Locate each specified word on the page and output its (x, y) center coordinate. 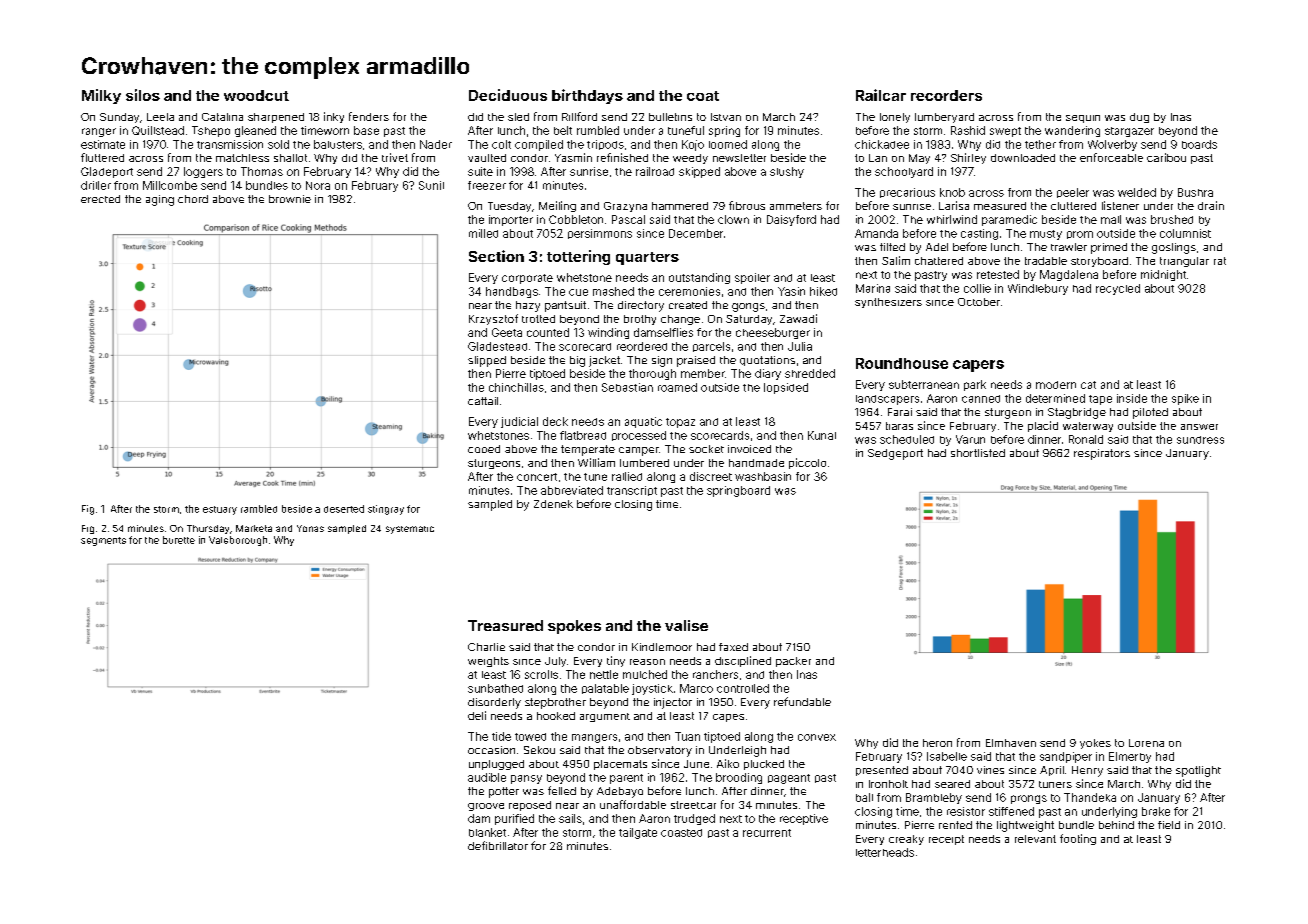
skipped (699, 172)
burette (179, 540)
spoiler (752, 278)
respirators (1102, 454)
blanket (487, 832)
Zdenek (553, 504)
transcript (632, 491)
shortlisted (978, 453)
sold (278, 144)
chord (193, 199)
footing (1078, 839)
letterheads (885, 852)
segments (103, 541)
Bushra (1195, 192)
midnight (1163, 275)
